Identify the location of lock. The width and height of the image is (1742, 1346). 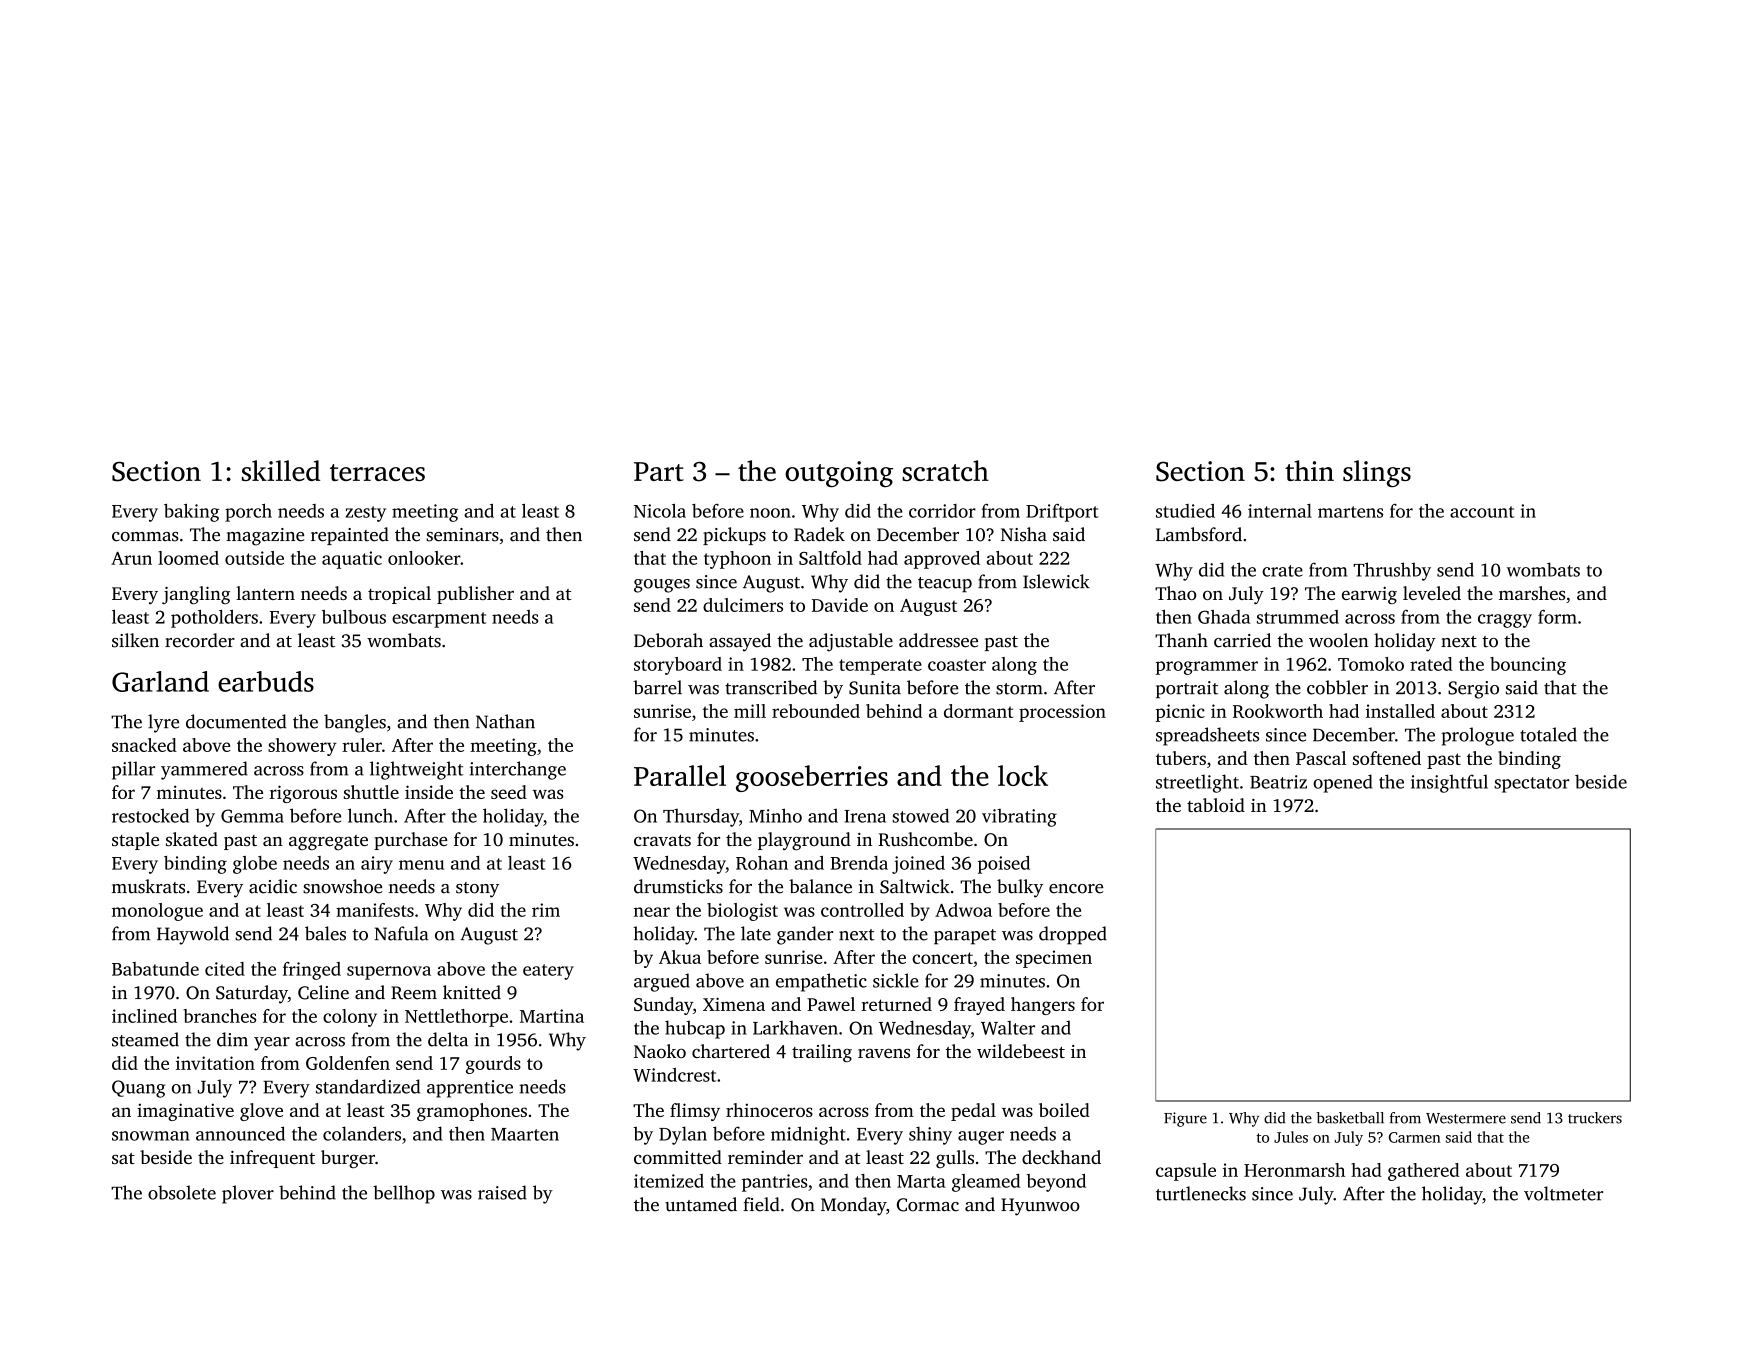
(1023, 775).
